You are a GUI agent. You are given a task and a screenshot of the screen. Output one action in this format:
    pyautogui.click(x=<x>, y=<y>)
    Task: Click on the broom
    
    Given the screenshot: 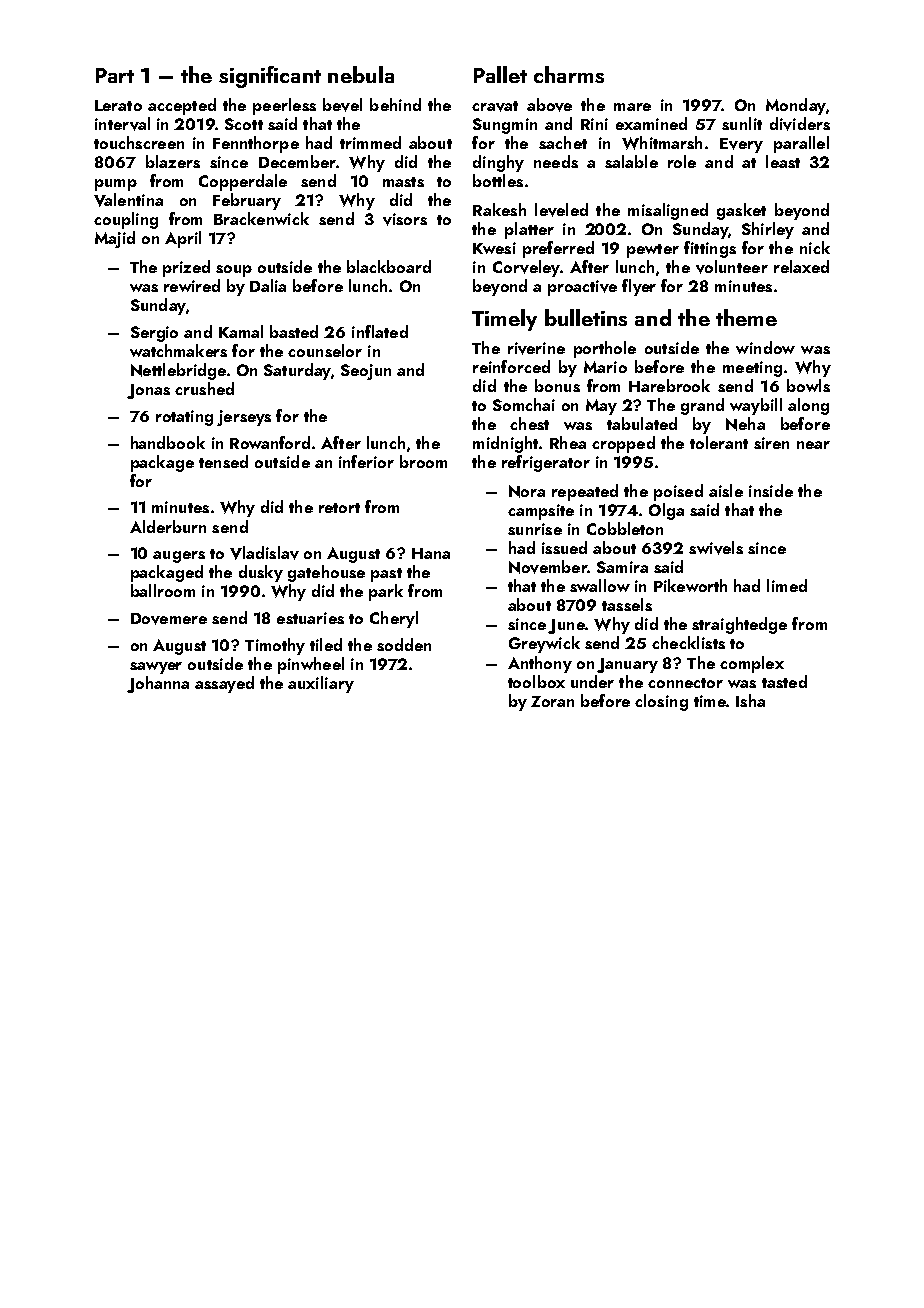 What is the action you would take?
    pyautogui.click(x=423, y=461)
